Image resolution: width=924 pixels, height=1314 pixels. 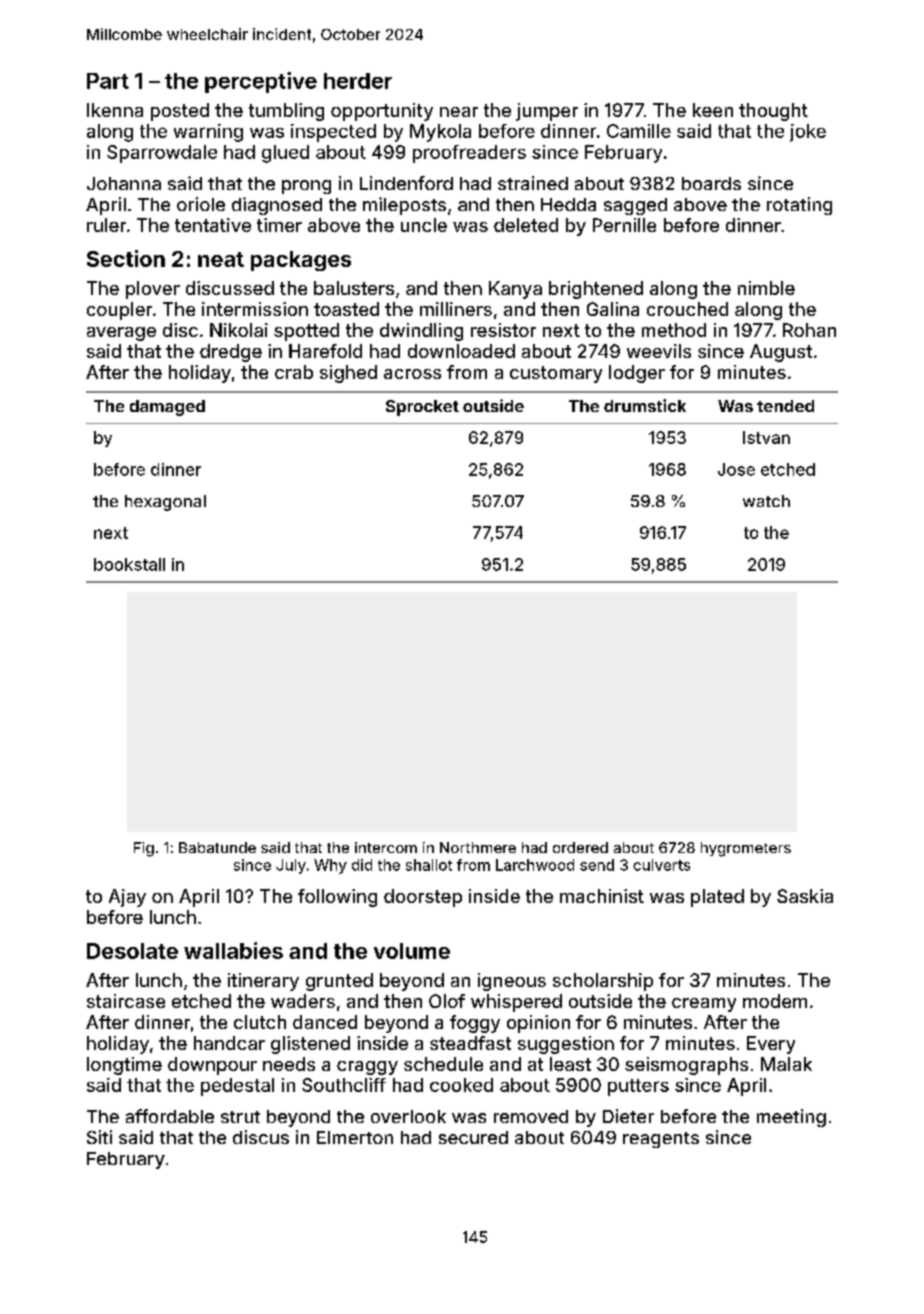 What do you see at coordinates (766, 501) in the page?
I see `watch` at bounding box center [766, 501].
